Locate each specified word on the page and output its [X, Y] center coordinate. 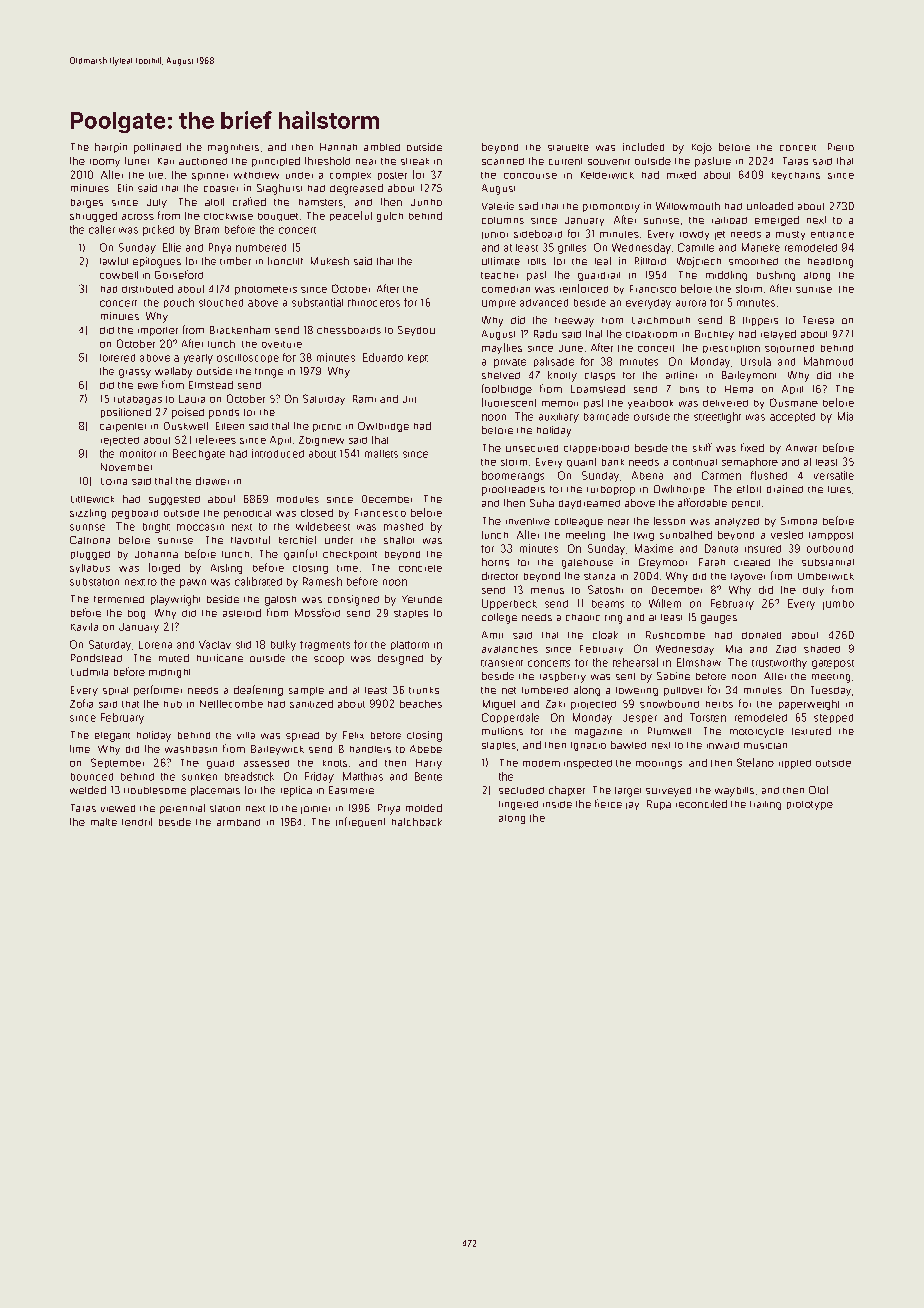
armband [238, 822]
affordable [702, 502]
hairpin [111, 148]
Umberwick [826, 576]
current [565, 161]
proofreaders [513, 491]
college [499, 618]
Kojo [702, 148]
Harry [429, 764]
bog [136, 614]
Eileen [230, 426]
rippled [795, 764]
